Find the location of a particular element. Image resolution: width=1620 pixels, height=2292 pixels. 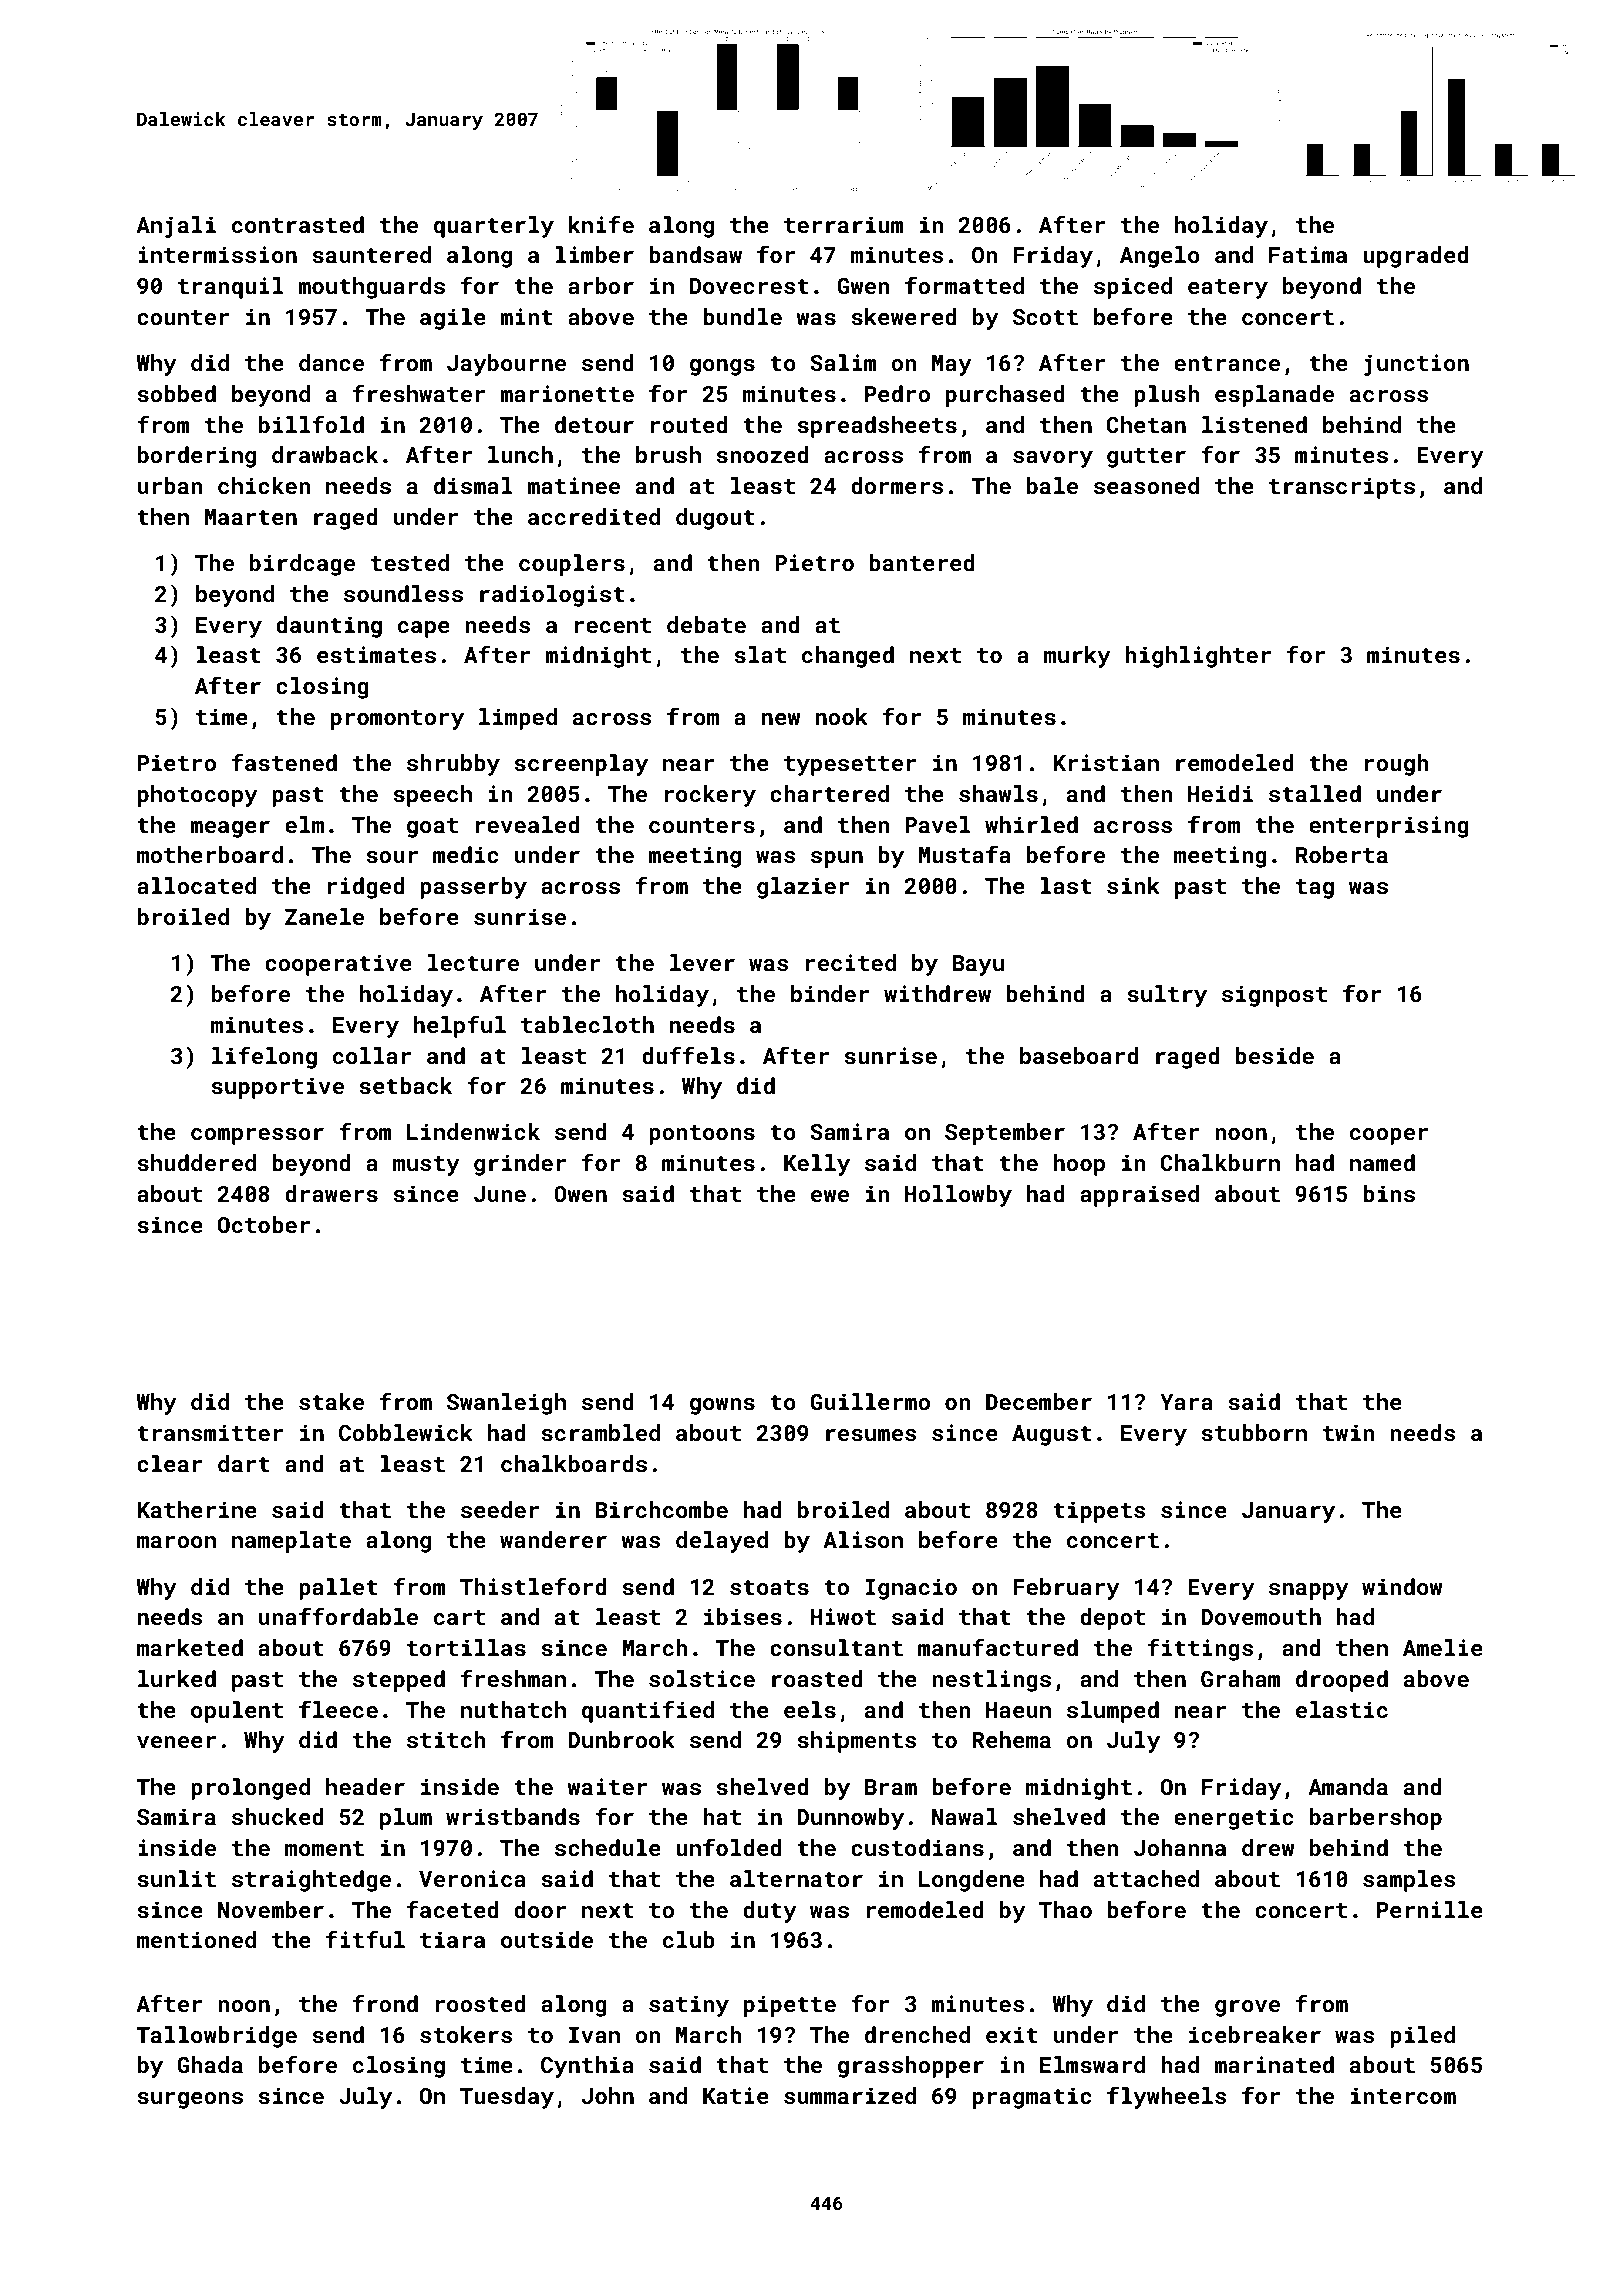

knife is located at coordinates (601, 224).
